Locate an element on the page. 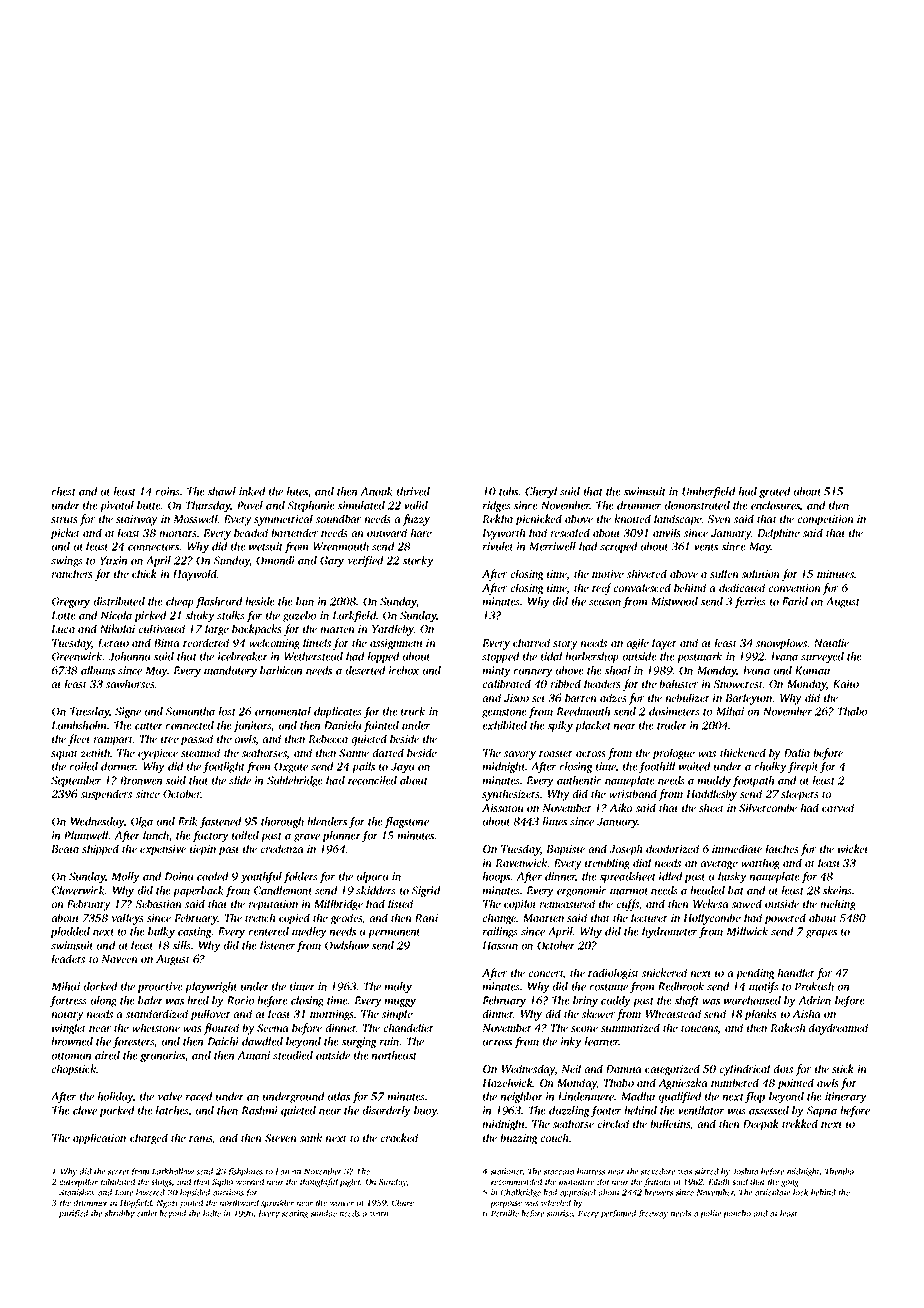 This document has height=1308, width=924. hoops is located at coordinates (496, 877).
